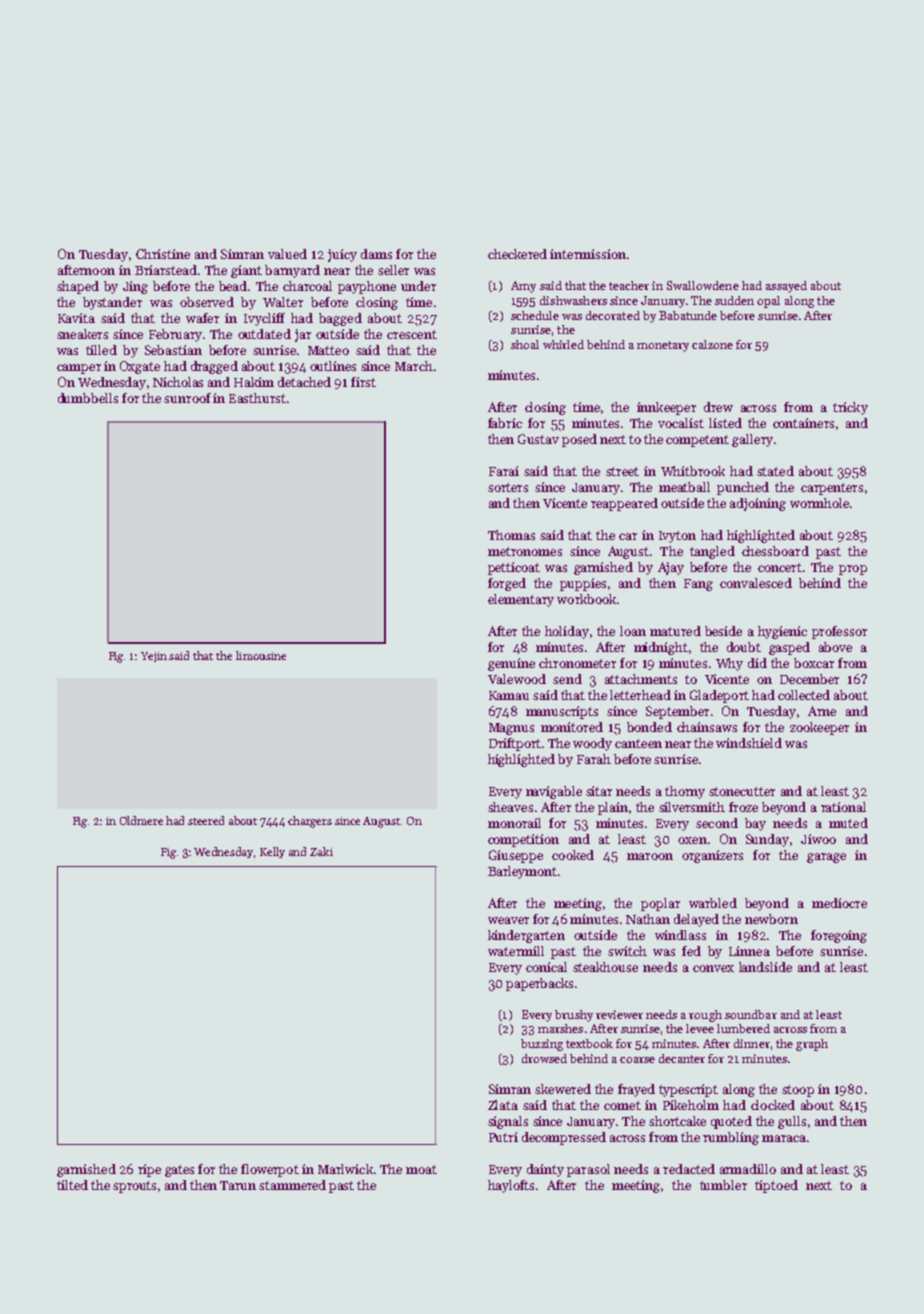 The height and width of the screenshot is (1314, 924). I want to click on genuine, so click(511, 664).
